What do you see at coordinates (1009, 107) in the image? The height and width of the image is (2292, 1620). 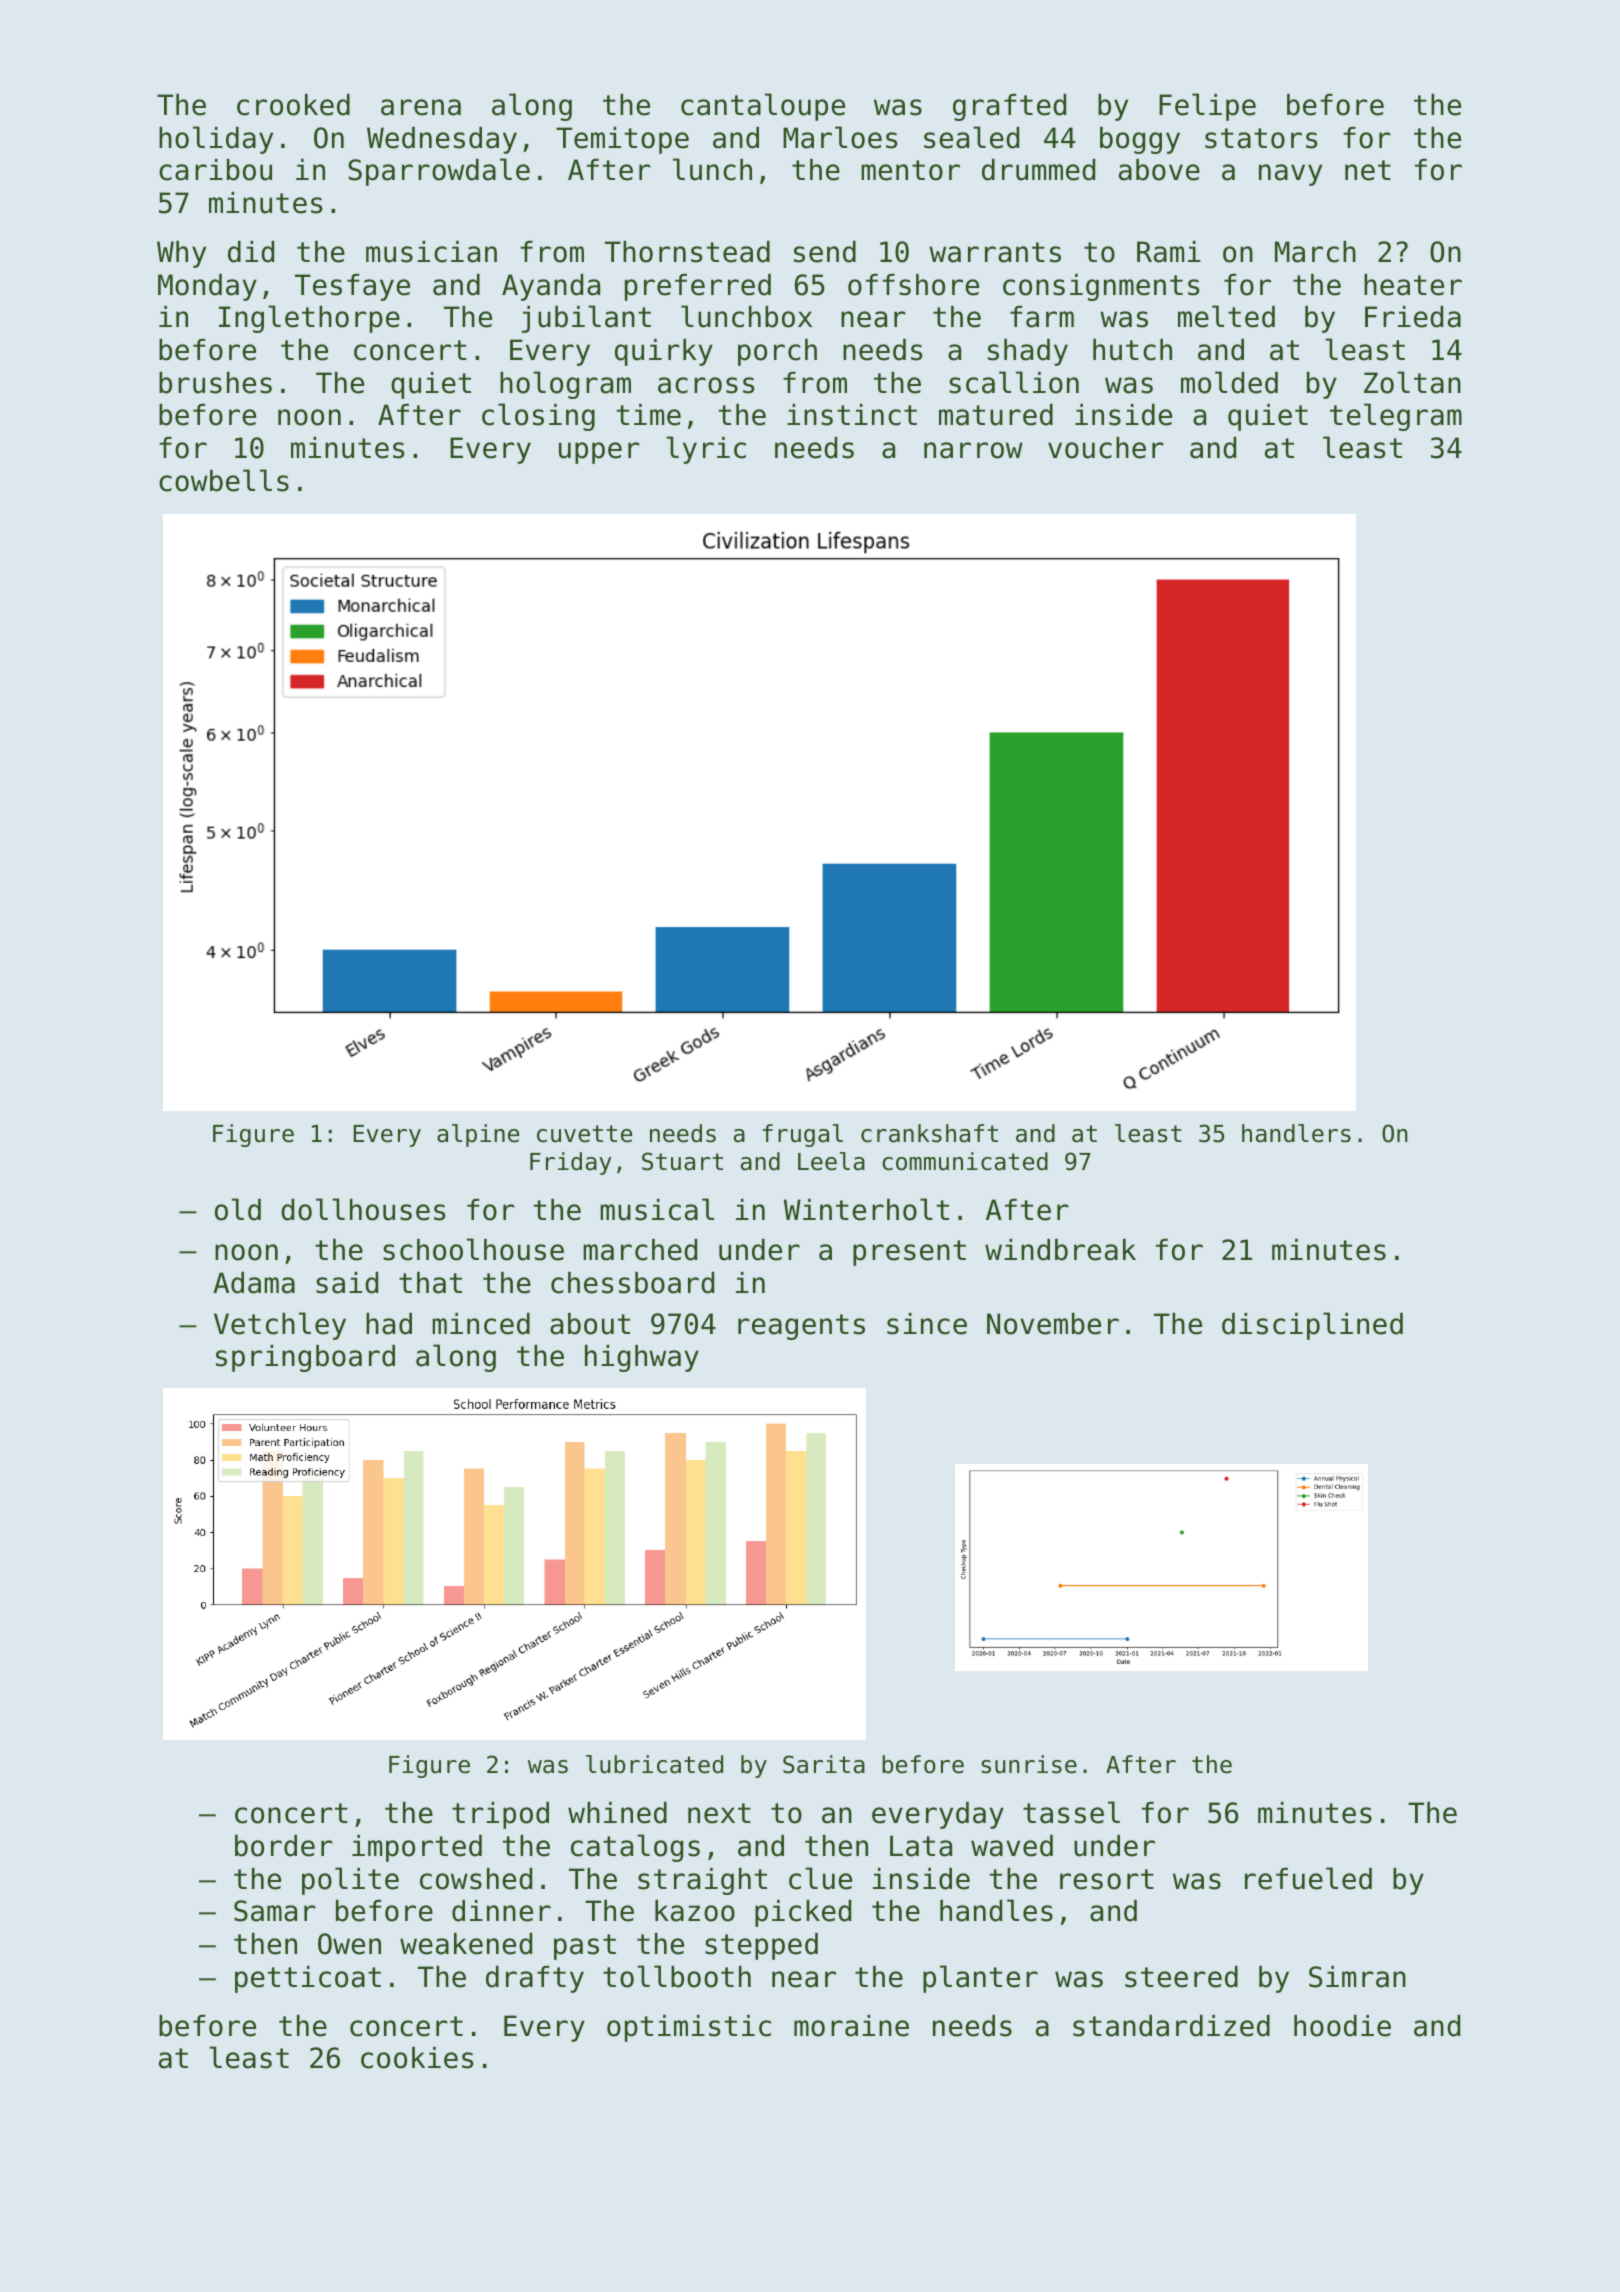 I see `grafted` at bounding box center [1009, 107].
